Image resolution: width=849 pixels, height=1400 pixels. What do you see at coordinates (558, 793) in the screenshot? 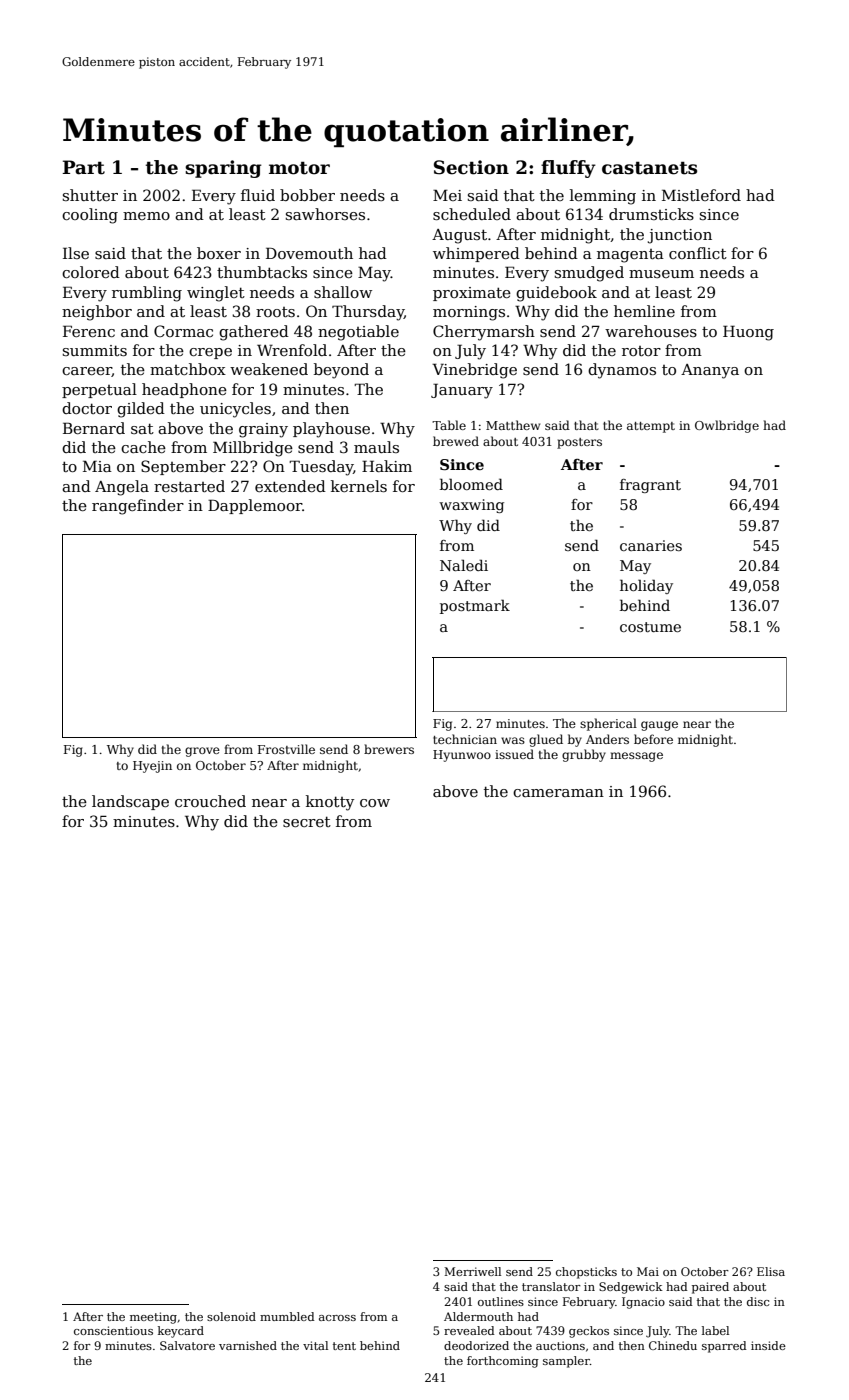
I see `cameraman` at bounding box center [558, 793].
